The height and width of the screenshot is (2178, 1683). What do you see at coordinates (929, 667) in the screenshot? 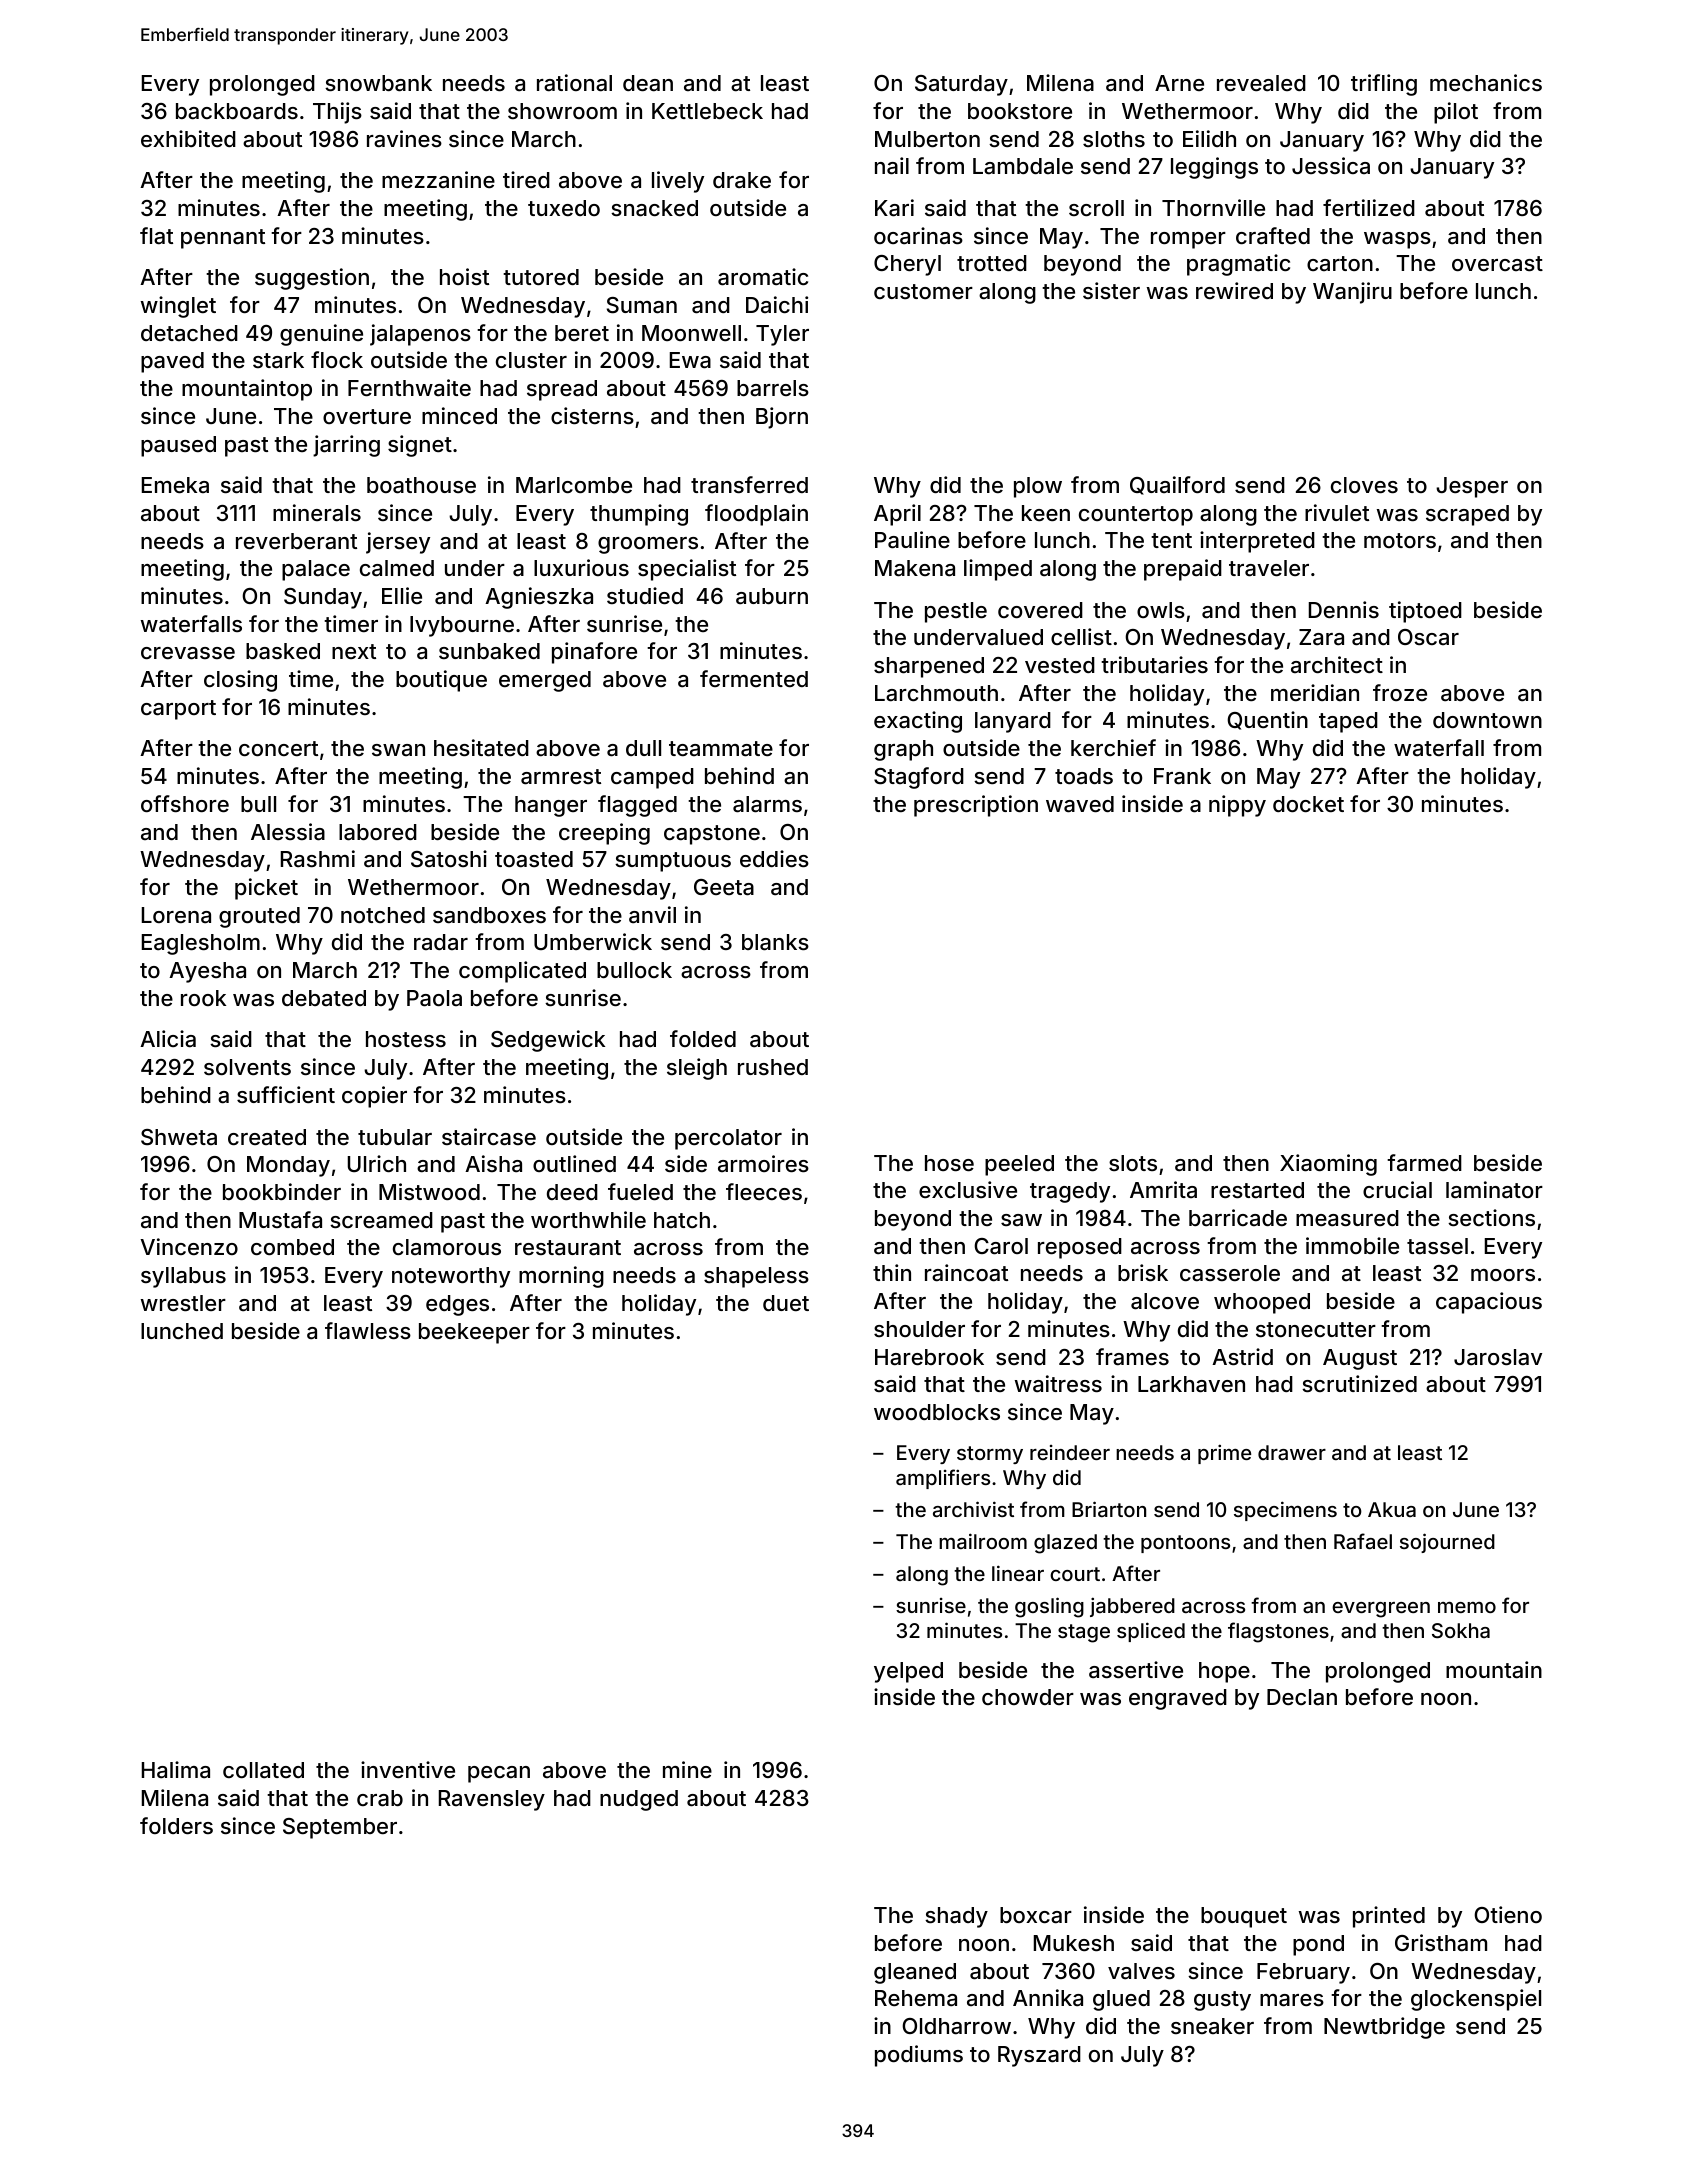
I see `sharpened` at bounding box center [929, 667].
